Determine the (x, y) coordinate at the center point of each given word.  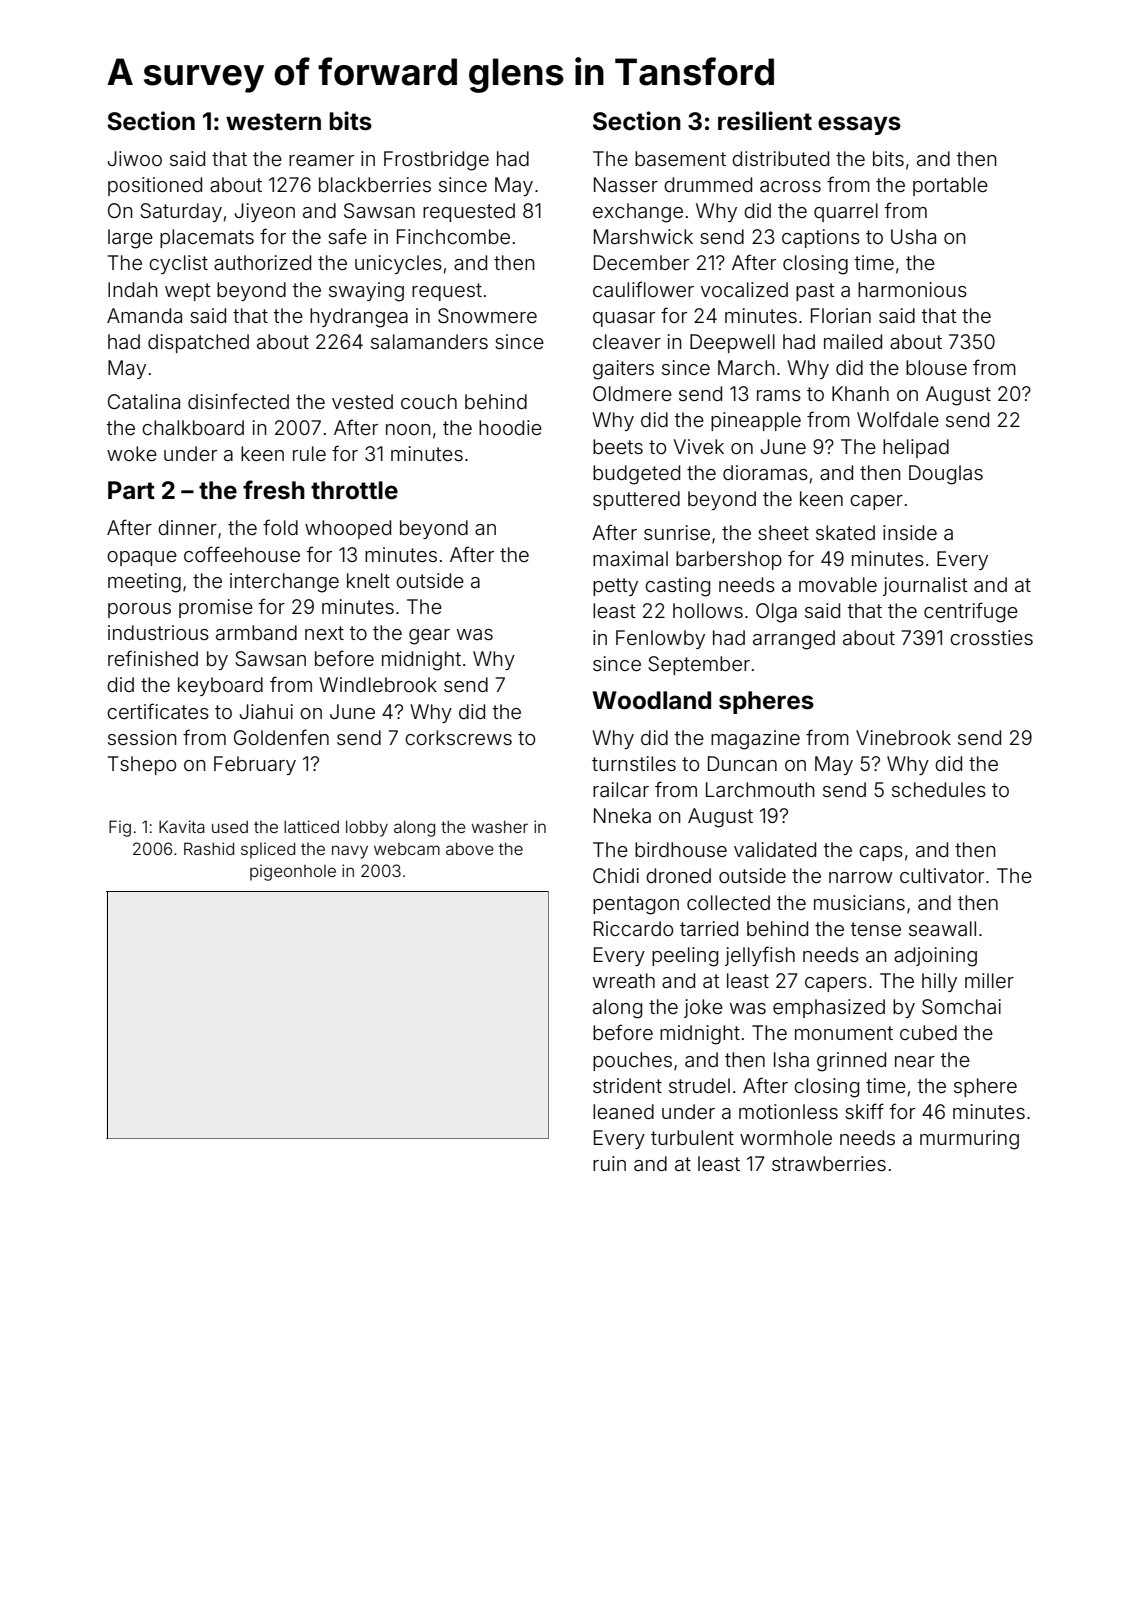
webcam (407, 849)
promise (216, 608)
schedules (939, 789)
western (273, 122)
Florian (841, 315)
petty (615, 587)
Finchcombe (453, 236)
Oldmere (632, 393)
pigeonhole (293, 872)
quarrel (846, 212)
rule (309, 453)
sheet (783, 532)
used (230, 827)
